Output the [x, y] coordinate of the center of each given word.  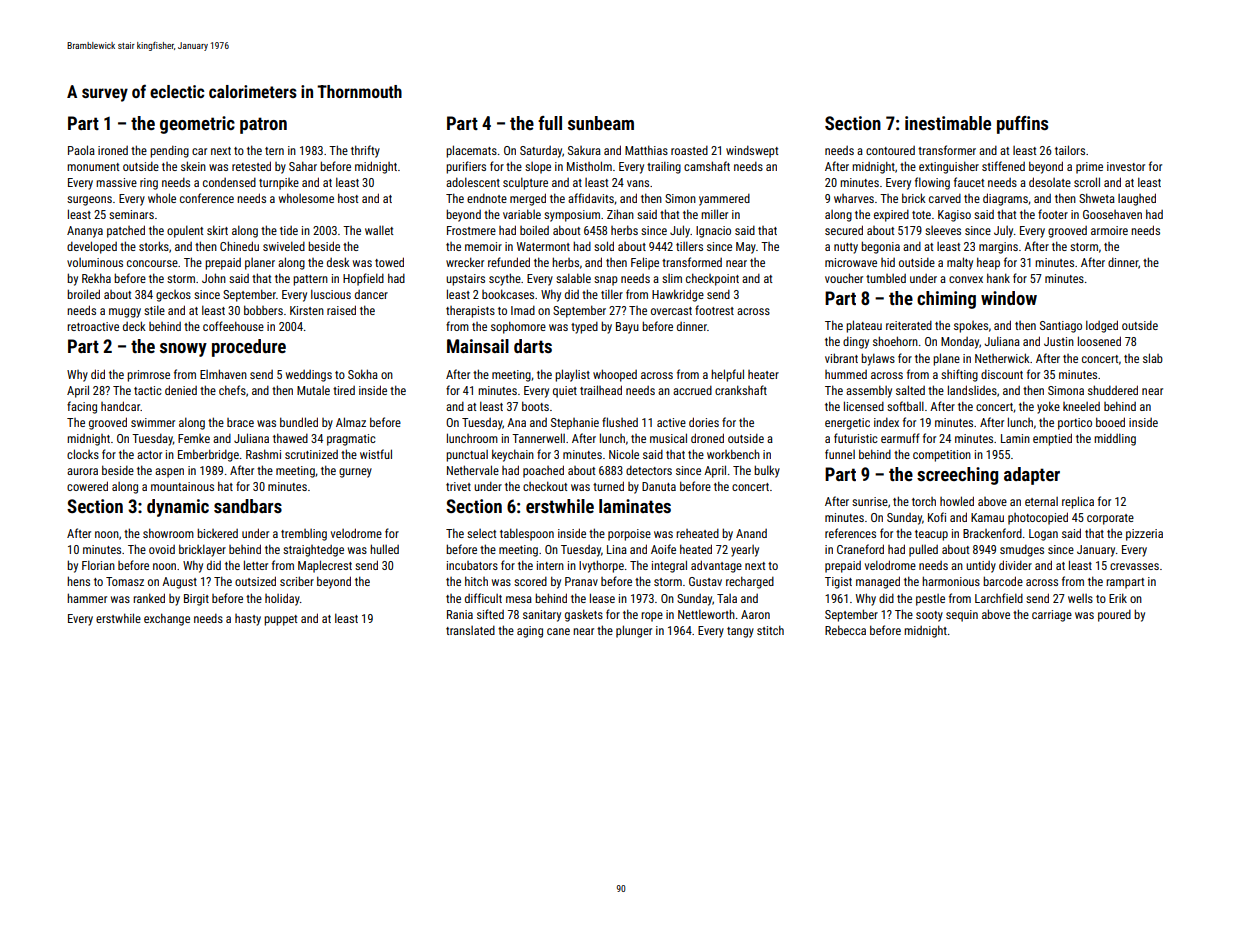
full [550, 123]
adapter [1032, 476]
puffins [1022, 125]
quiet [565, 392]
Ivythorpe [601, 566]
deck [134, 326]
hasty [248, 620]
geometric [197, 125]
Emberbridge [208, 455]
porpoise [629, 535]
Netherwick [1002, 358]
